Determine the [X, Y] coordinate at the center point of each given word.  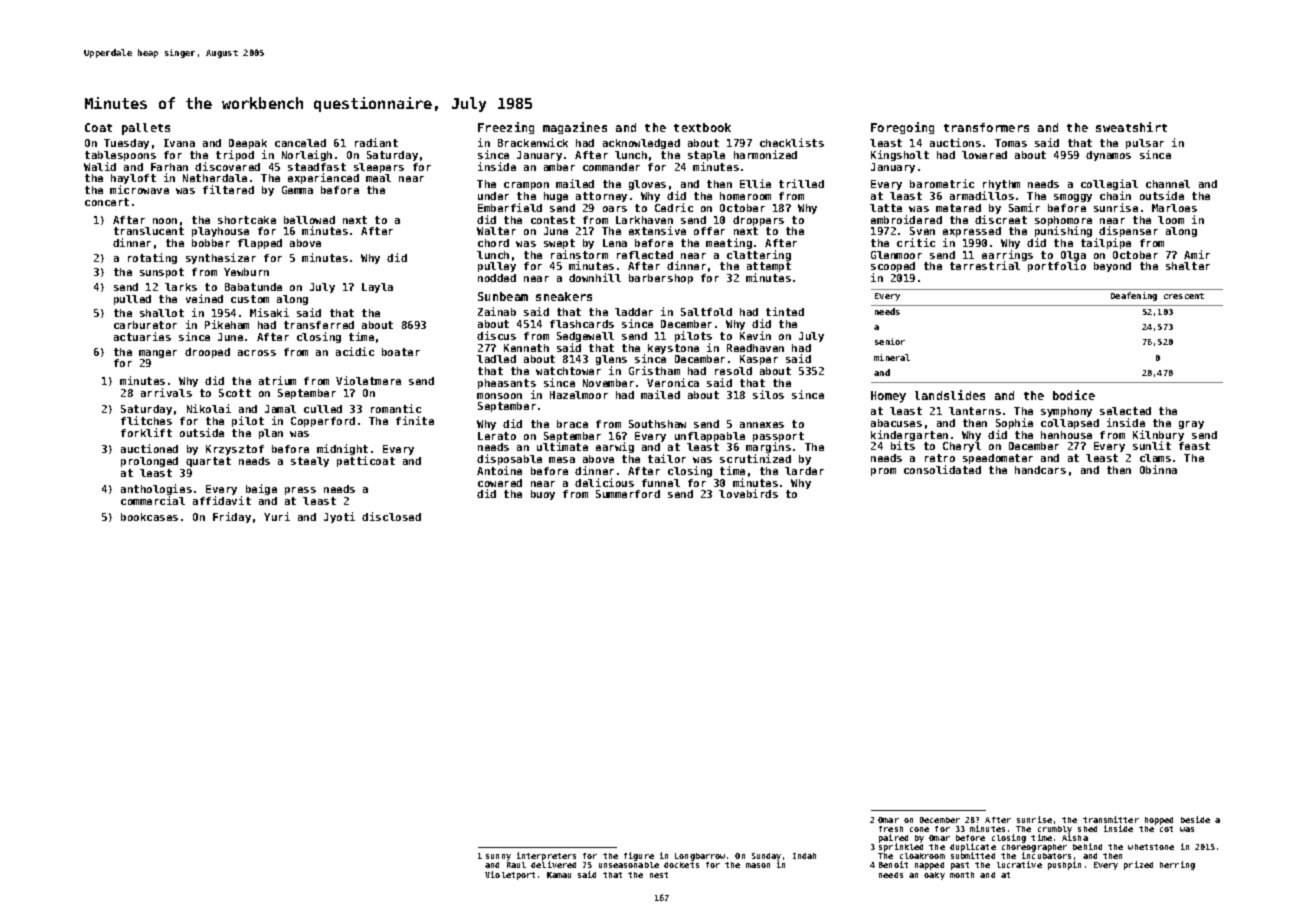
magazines [575, 128]
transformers [986, 127]
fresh [891, 829]
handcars [1040, 470]
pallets [146, 129]
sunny [498, 857]
